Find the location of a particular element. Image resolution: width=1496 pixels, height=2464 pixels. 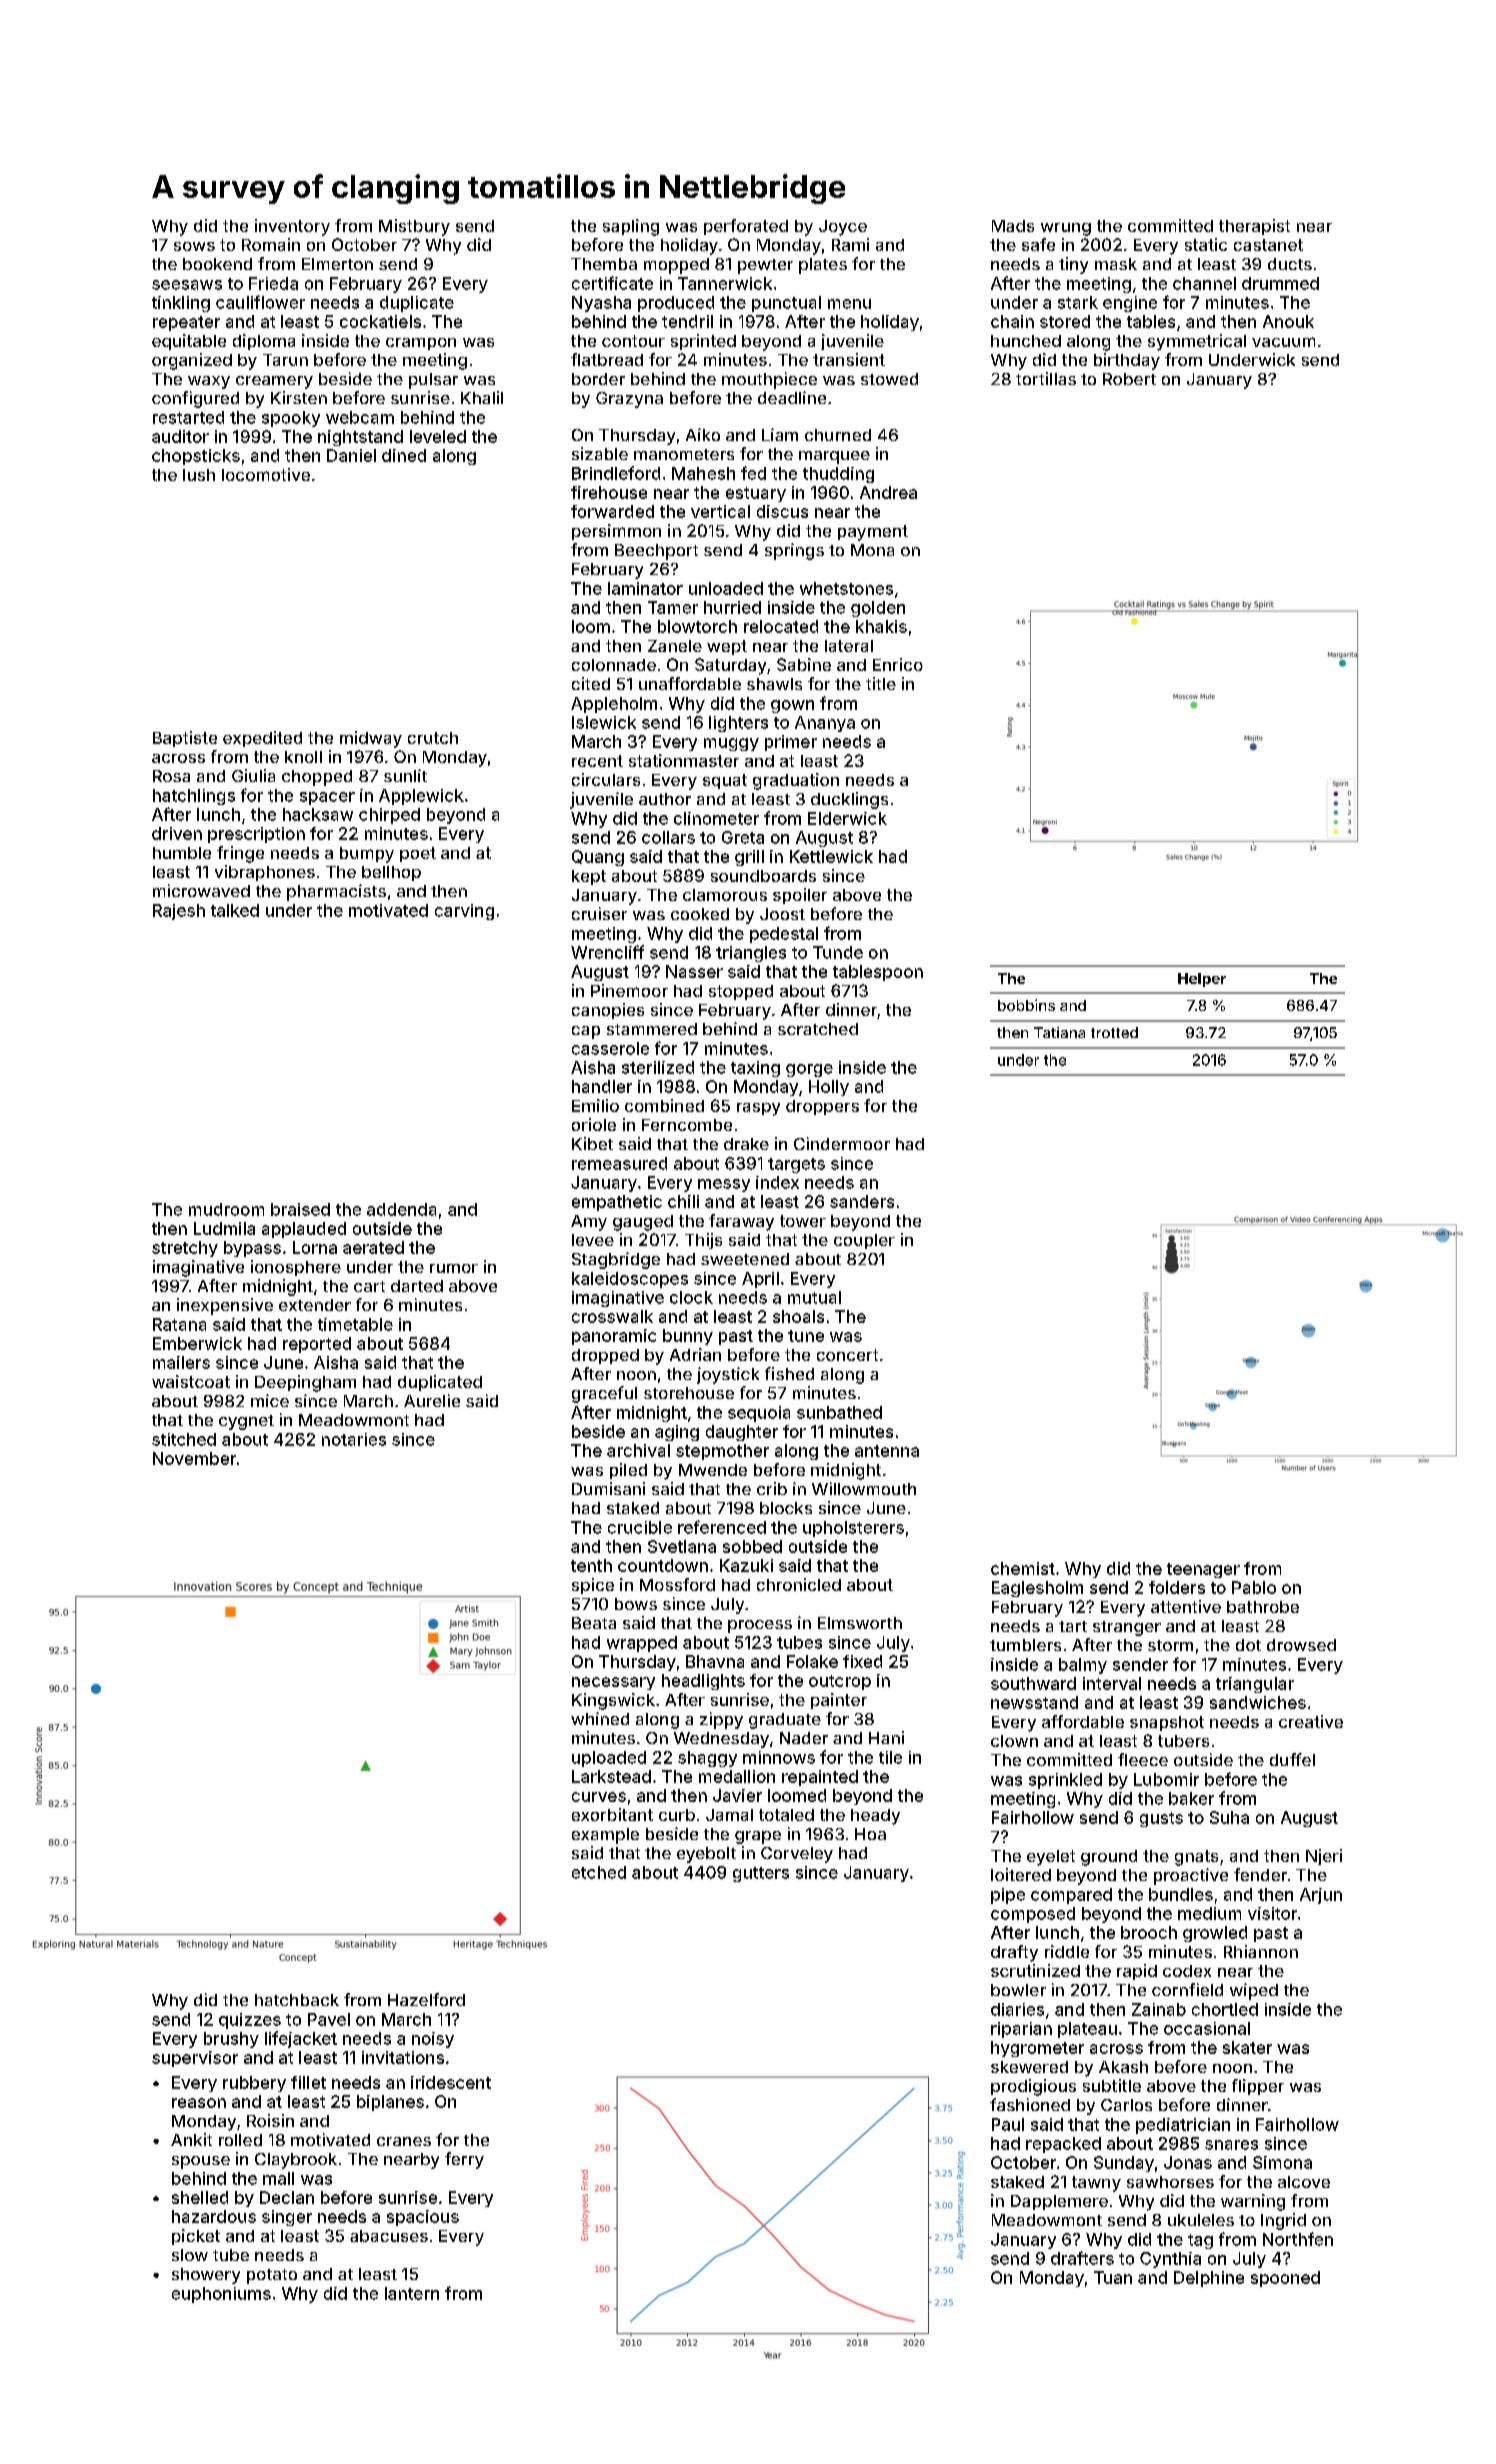

trotted is located at coordinates (1114, 1032).
